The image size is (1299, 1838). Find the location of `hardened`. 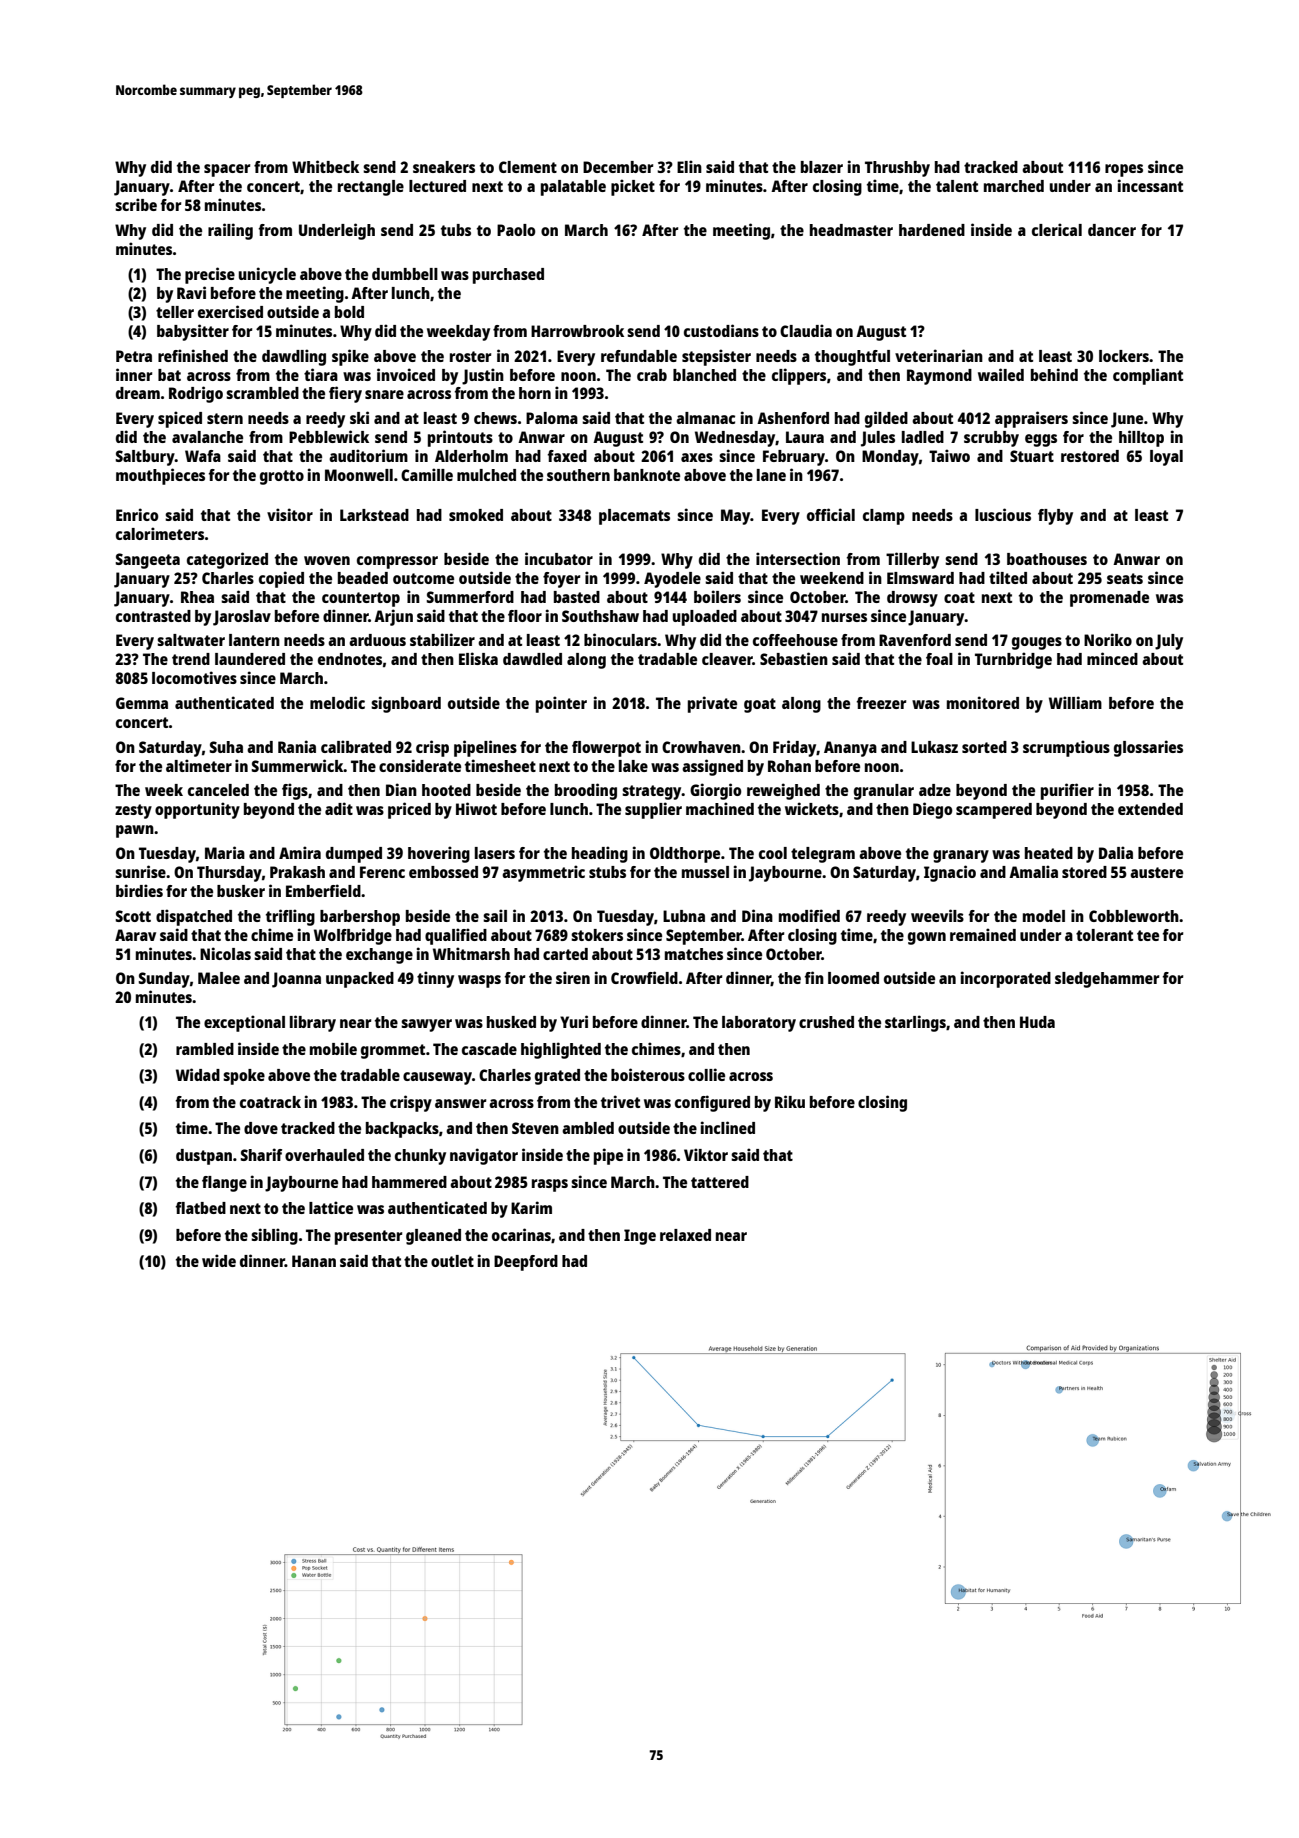

hardened is located at coordinates (932, 230).
